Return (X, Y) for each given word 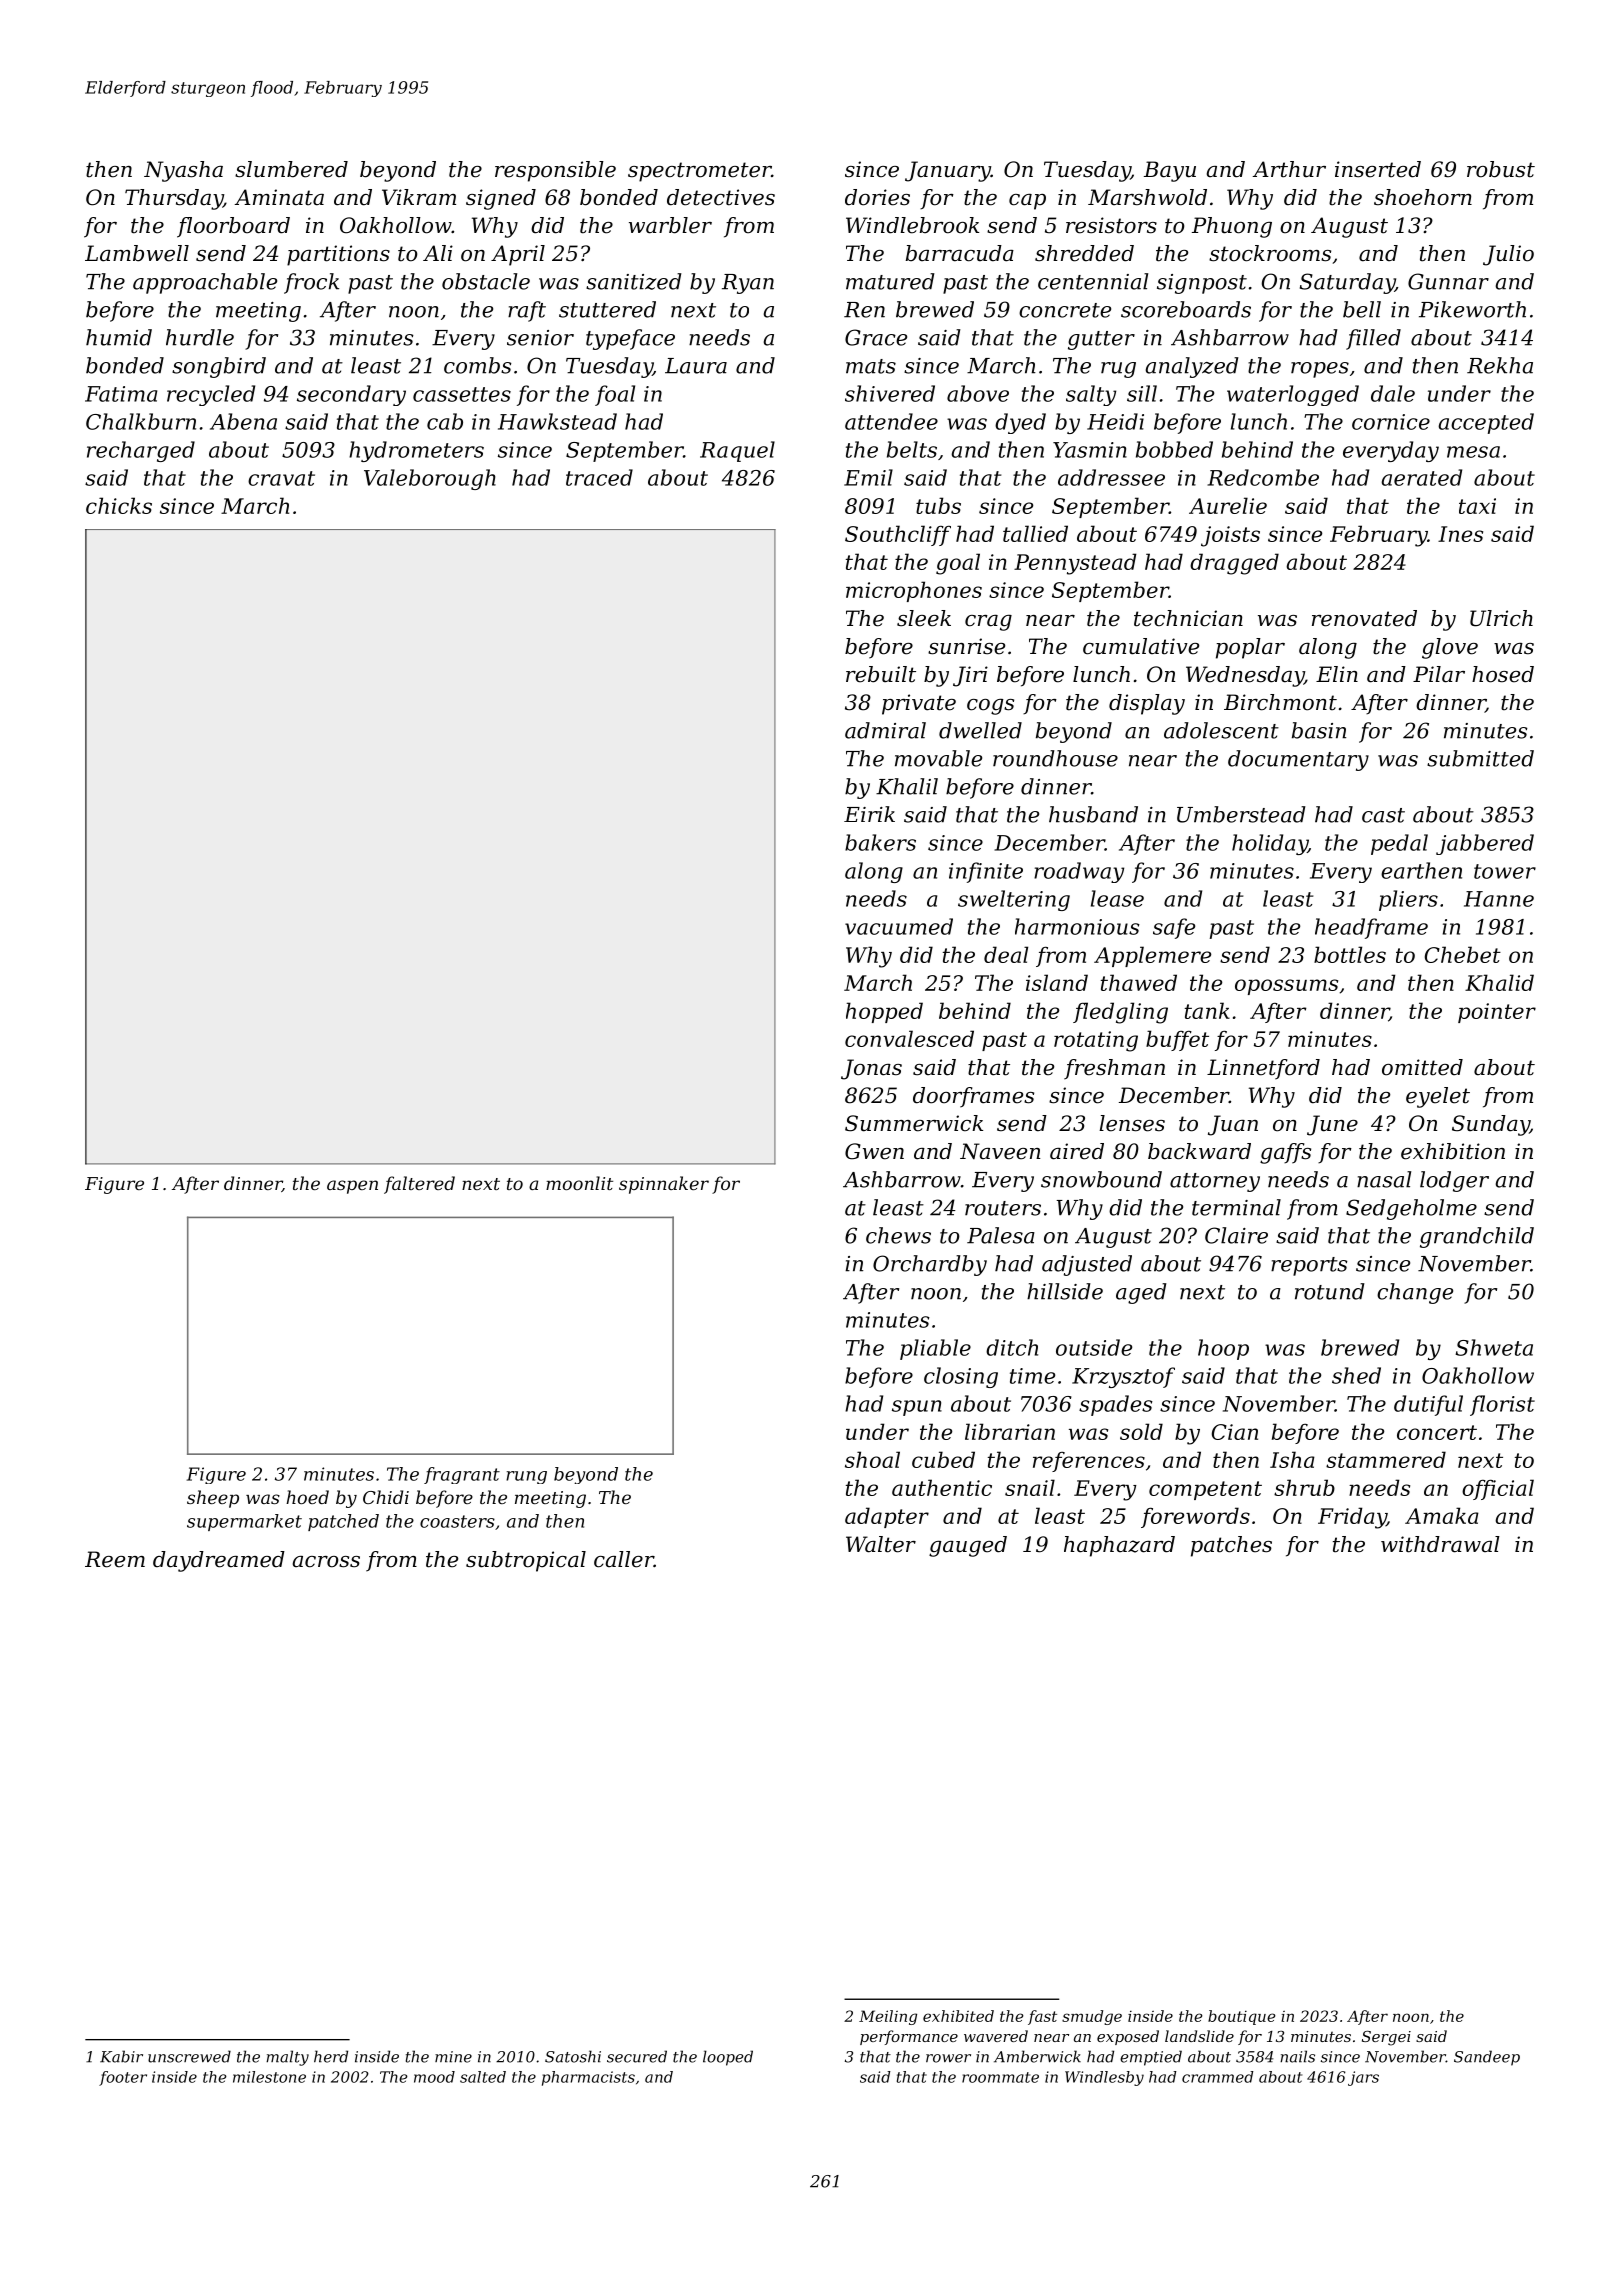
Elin (1337, 674)
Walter (881, 1544)
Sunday (1491, 1125)
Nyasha (183, 171)
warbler (670, 225)
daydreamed (219, 1561)
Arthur (1289, 169)
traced (599, 477)
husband (1093, 814)
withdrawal (1440, 1544)
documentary (1298, 760)
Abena (243, 421)
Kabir (121, 2056)
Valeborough (430, 479)
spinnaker (664, 1185)
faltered (419, 1185)
